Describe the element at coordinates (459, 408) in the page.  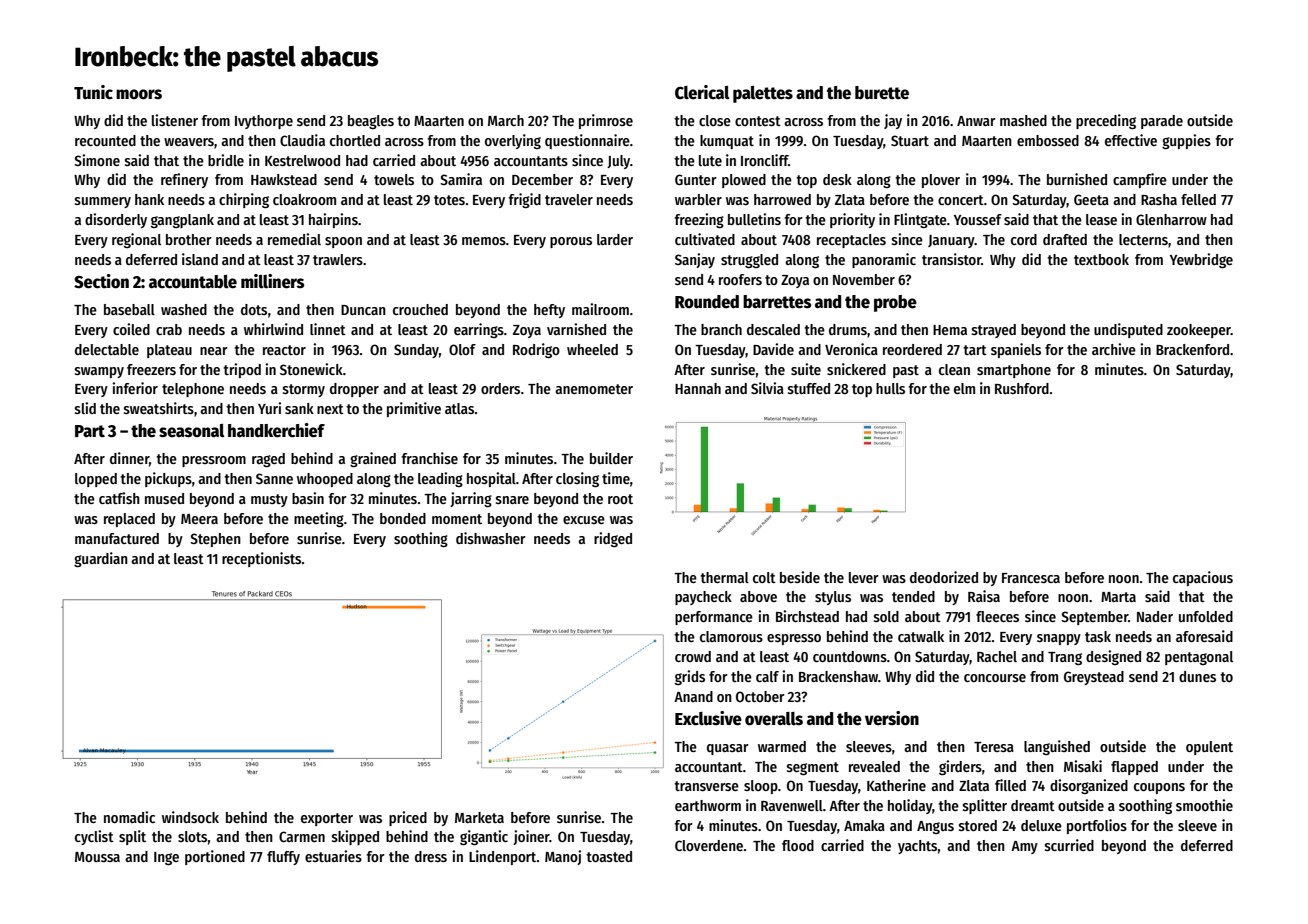
I see `atlas` at that location.
